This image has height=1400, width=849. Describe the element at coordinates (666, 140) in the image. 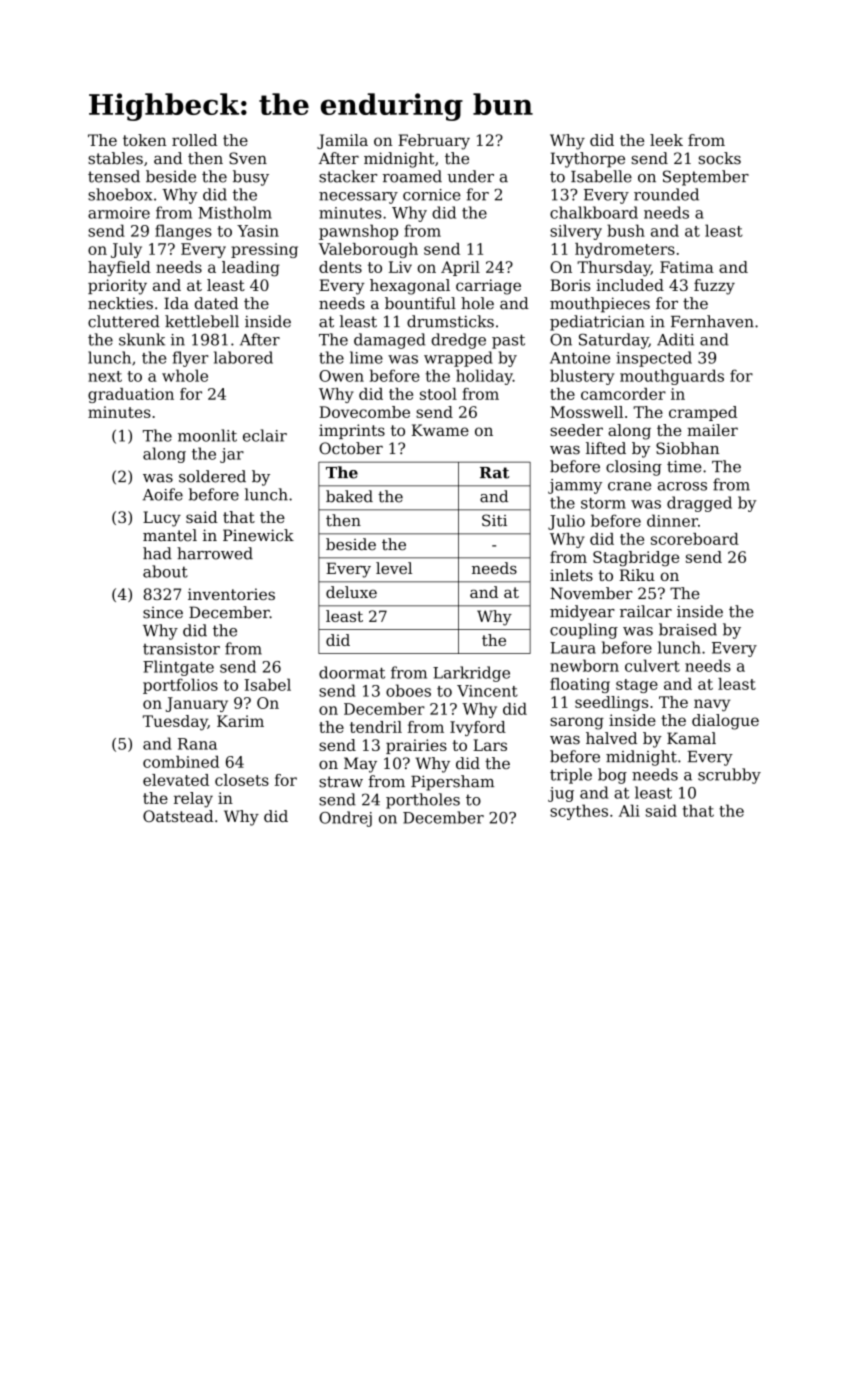

I see `leek` at that location.
